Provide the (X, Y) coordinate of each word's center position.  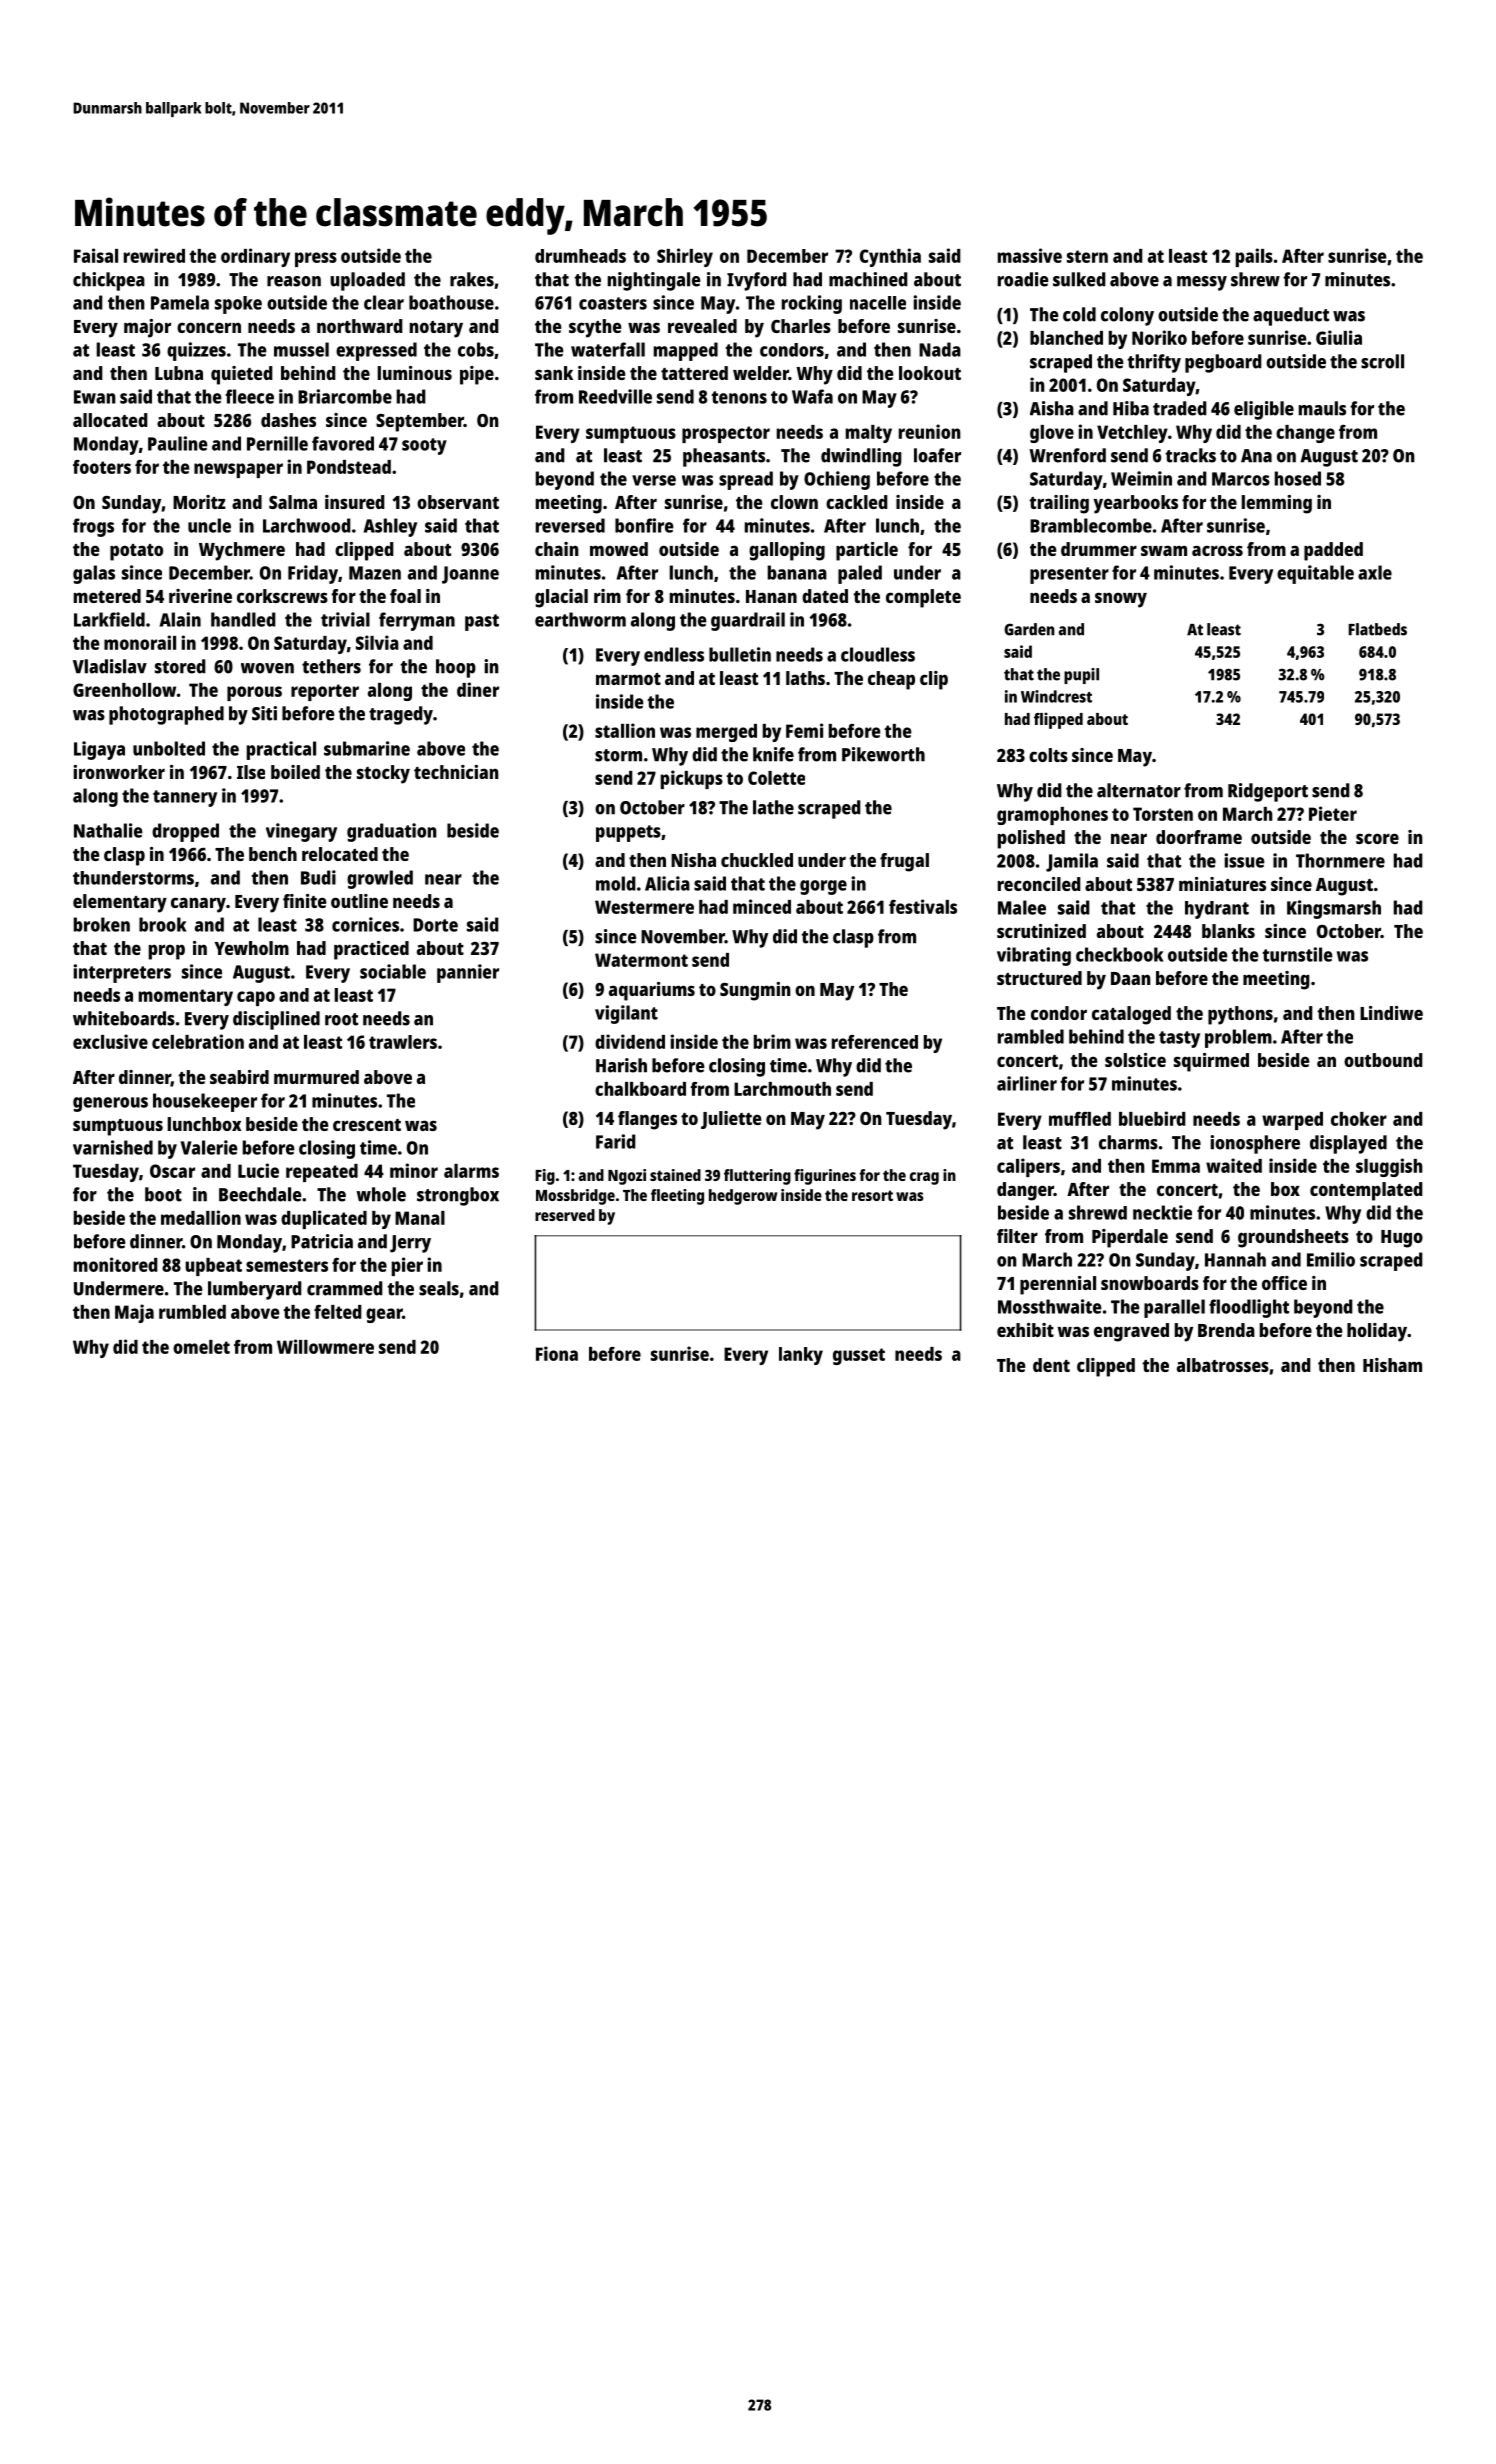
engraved (1131, 1332)
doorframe (1199, 837)
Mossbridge (575, 1197)
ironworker (119, 772)
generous (110, 1104)
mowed (619, 549)
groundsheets (1293, 1238)
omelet (201, 1347)
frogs (93, 527)
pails (1254, 257)
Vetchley (1132, 434)
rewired (154, 255)
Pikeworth (883, 754)
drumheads (580, 256)
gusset (859, 1356)
